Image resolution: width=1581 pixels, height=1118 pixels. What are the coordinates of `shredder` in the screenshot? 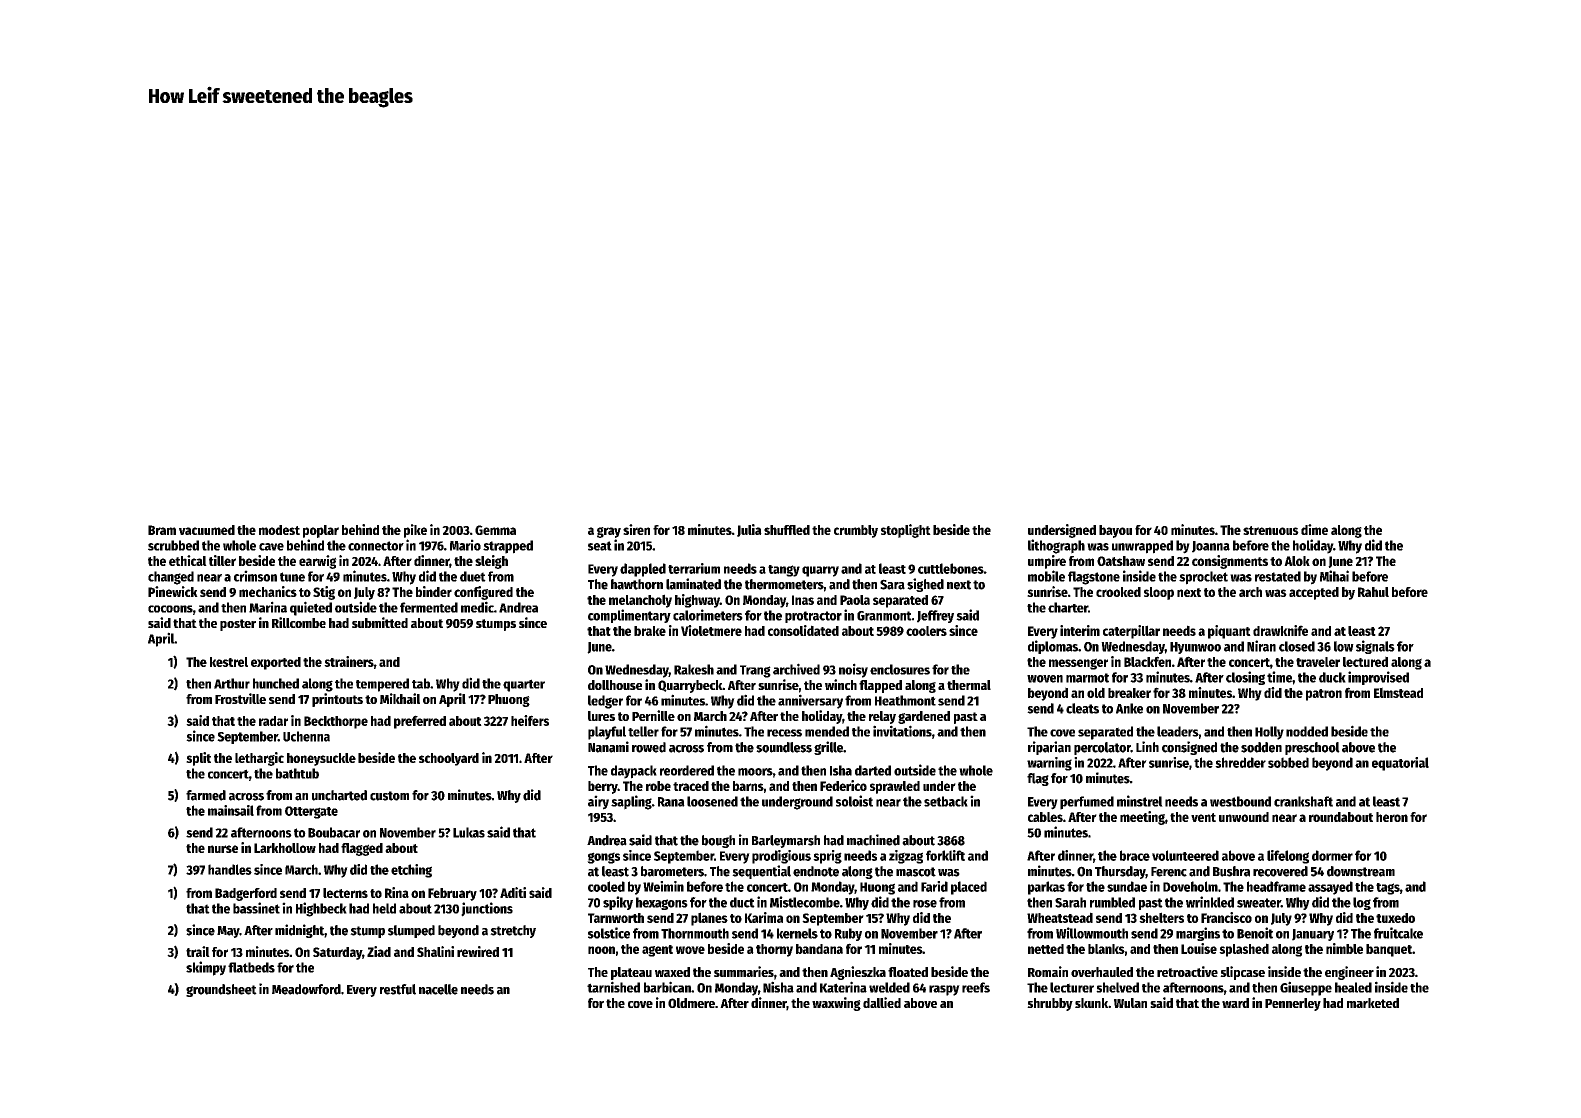 It's located at (1240, 762).
